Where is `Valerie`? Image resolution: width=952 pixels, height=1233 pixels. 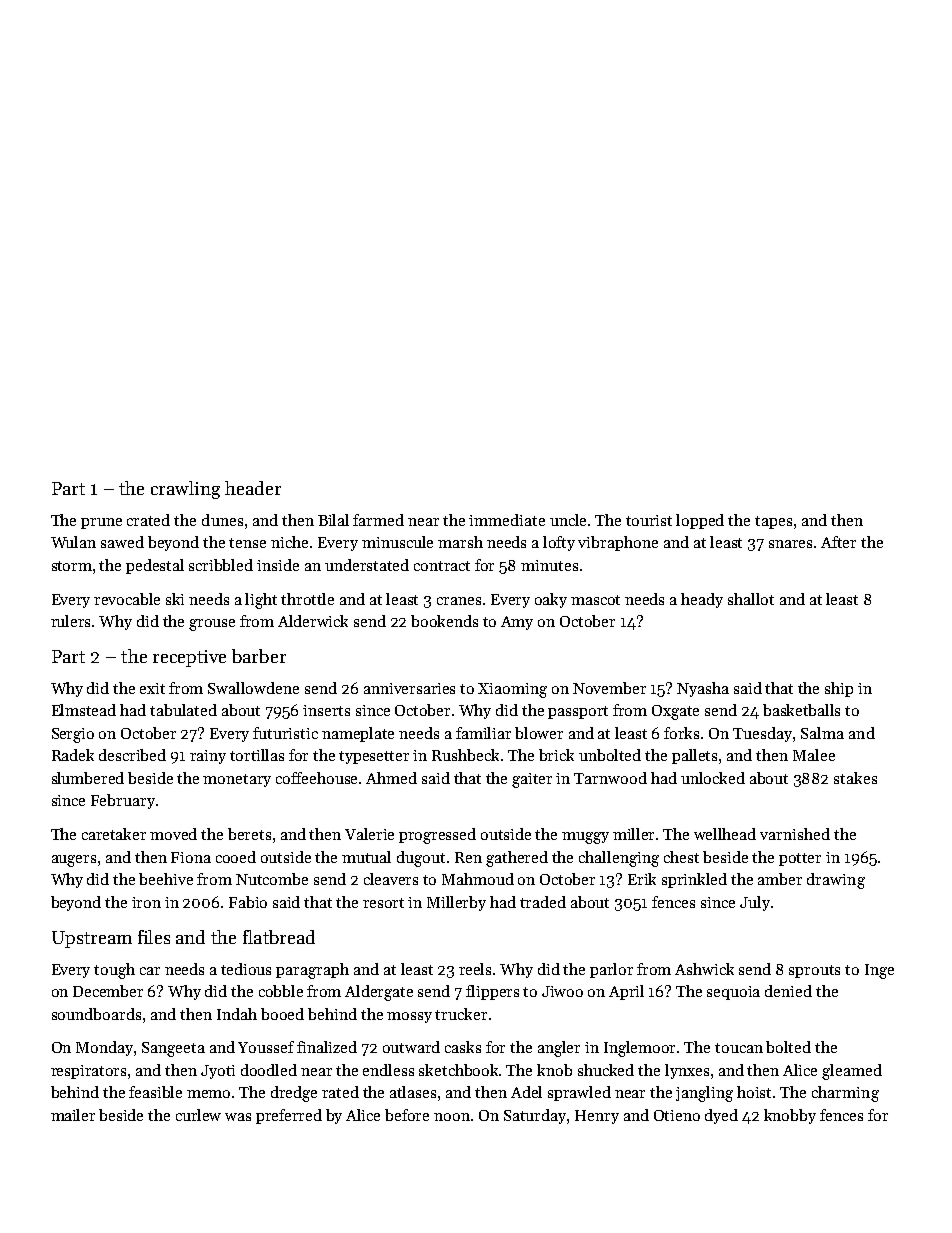
Valerie is located at coordinates (369, 834).
